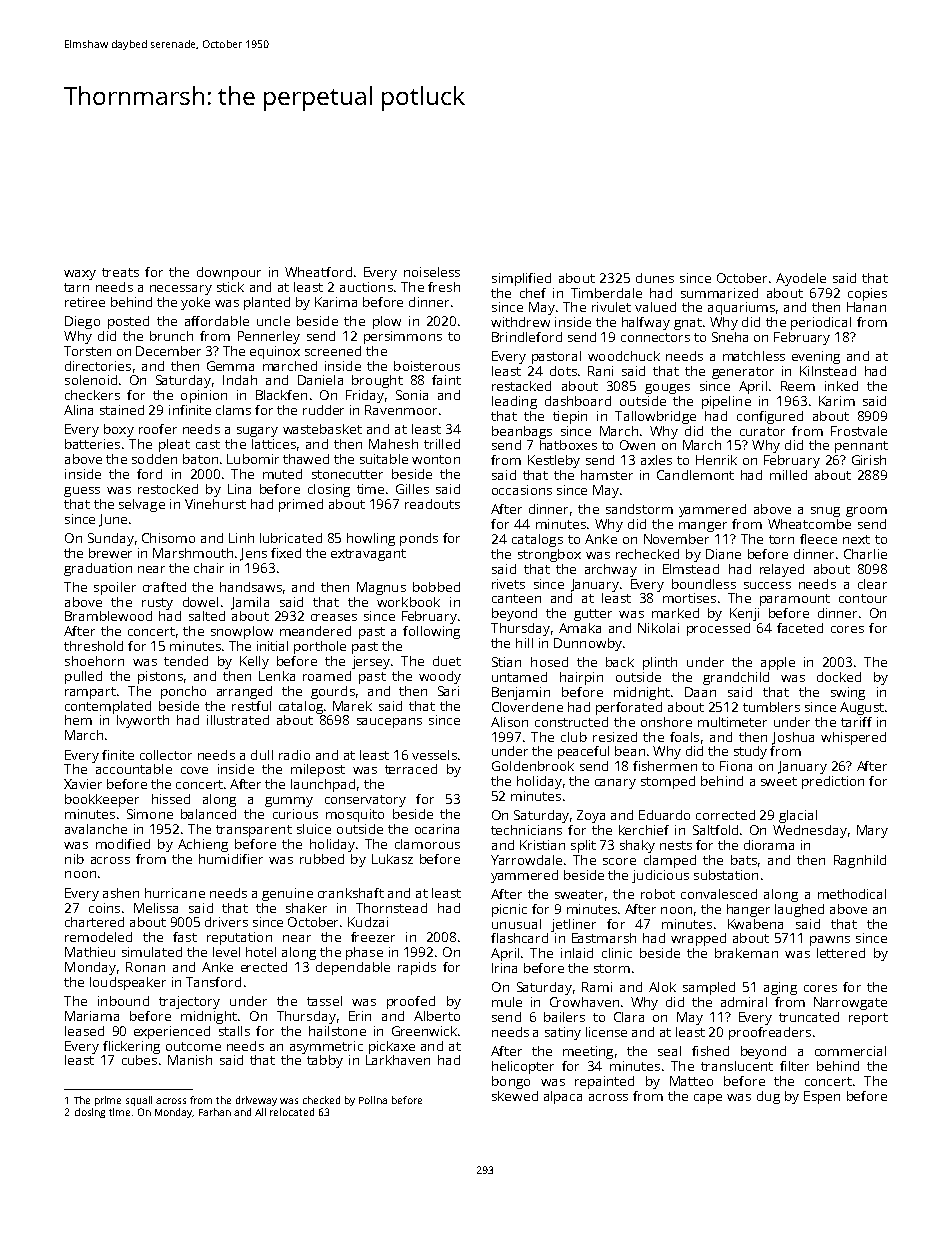 The height and width of the screenshot is (1233, 952). What do you see at coordinates (521, 386) in the screenshot?
I see `restacked` at bounding box center [521, 386].
